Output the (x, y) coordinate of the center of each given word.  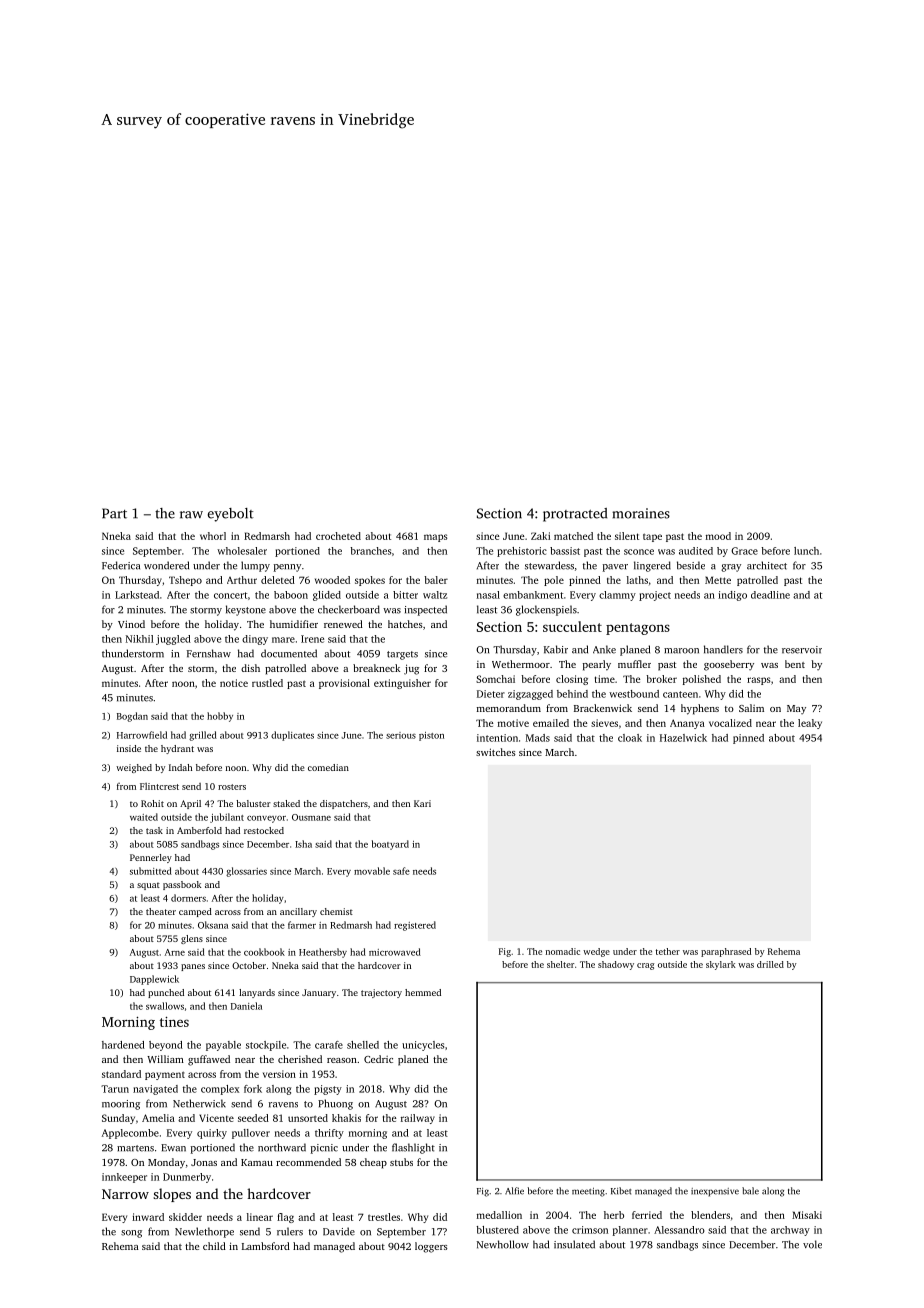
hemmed (423, 992)
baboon (291, 595)
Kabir (556, 649)
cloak (630, 738)
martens (135, 1148)
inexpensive (715, 1192)
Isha (303, 844)
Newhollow (503, 1244)
